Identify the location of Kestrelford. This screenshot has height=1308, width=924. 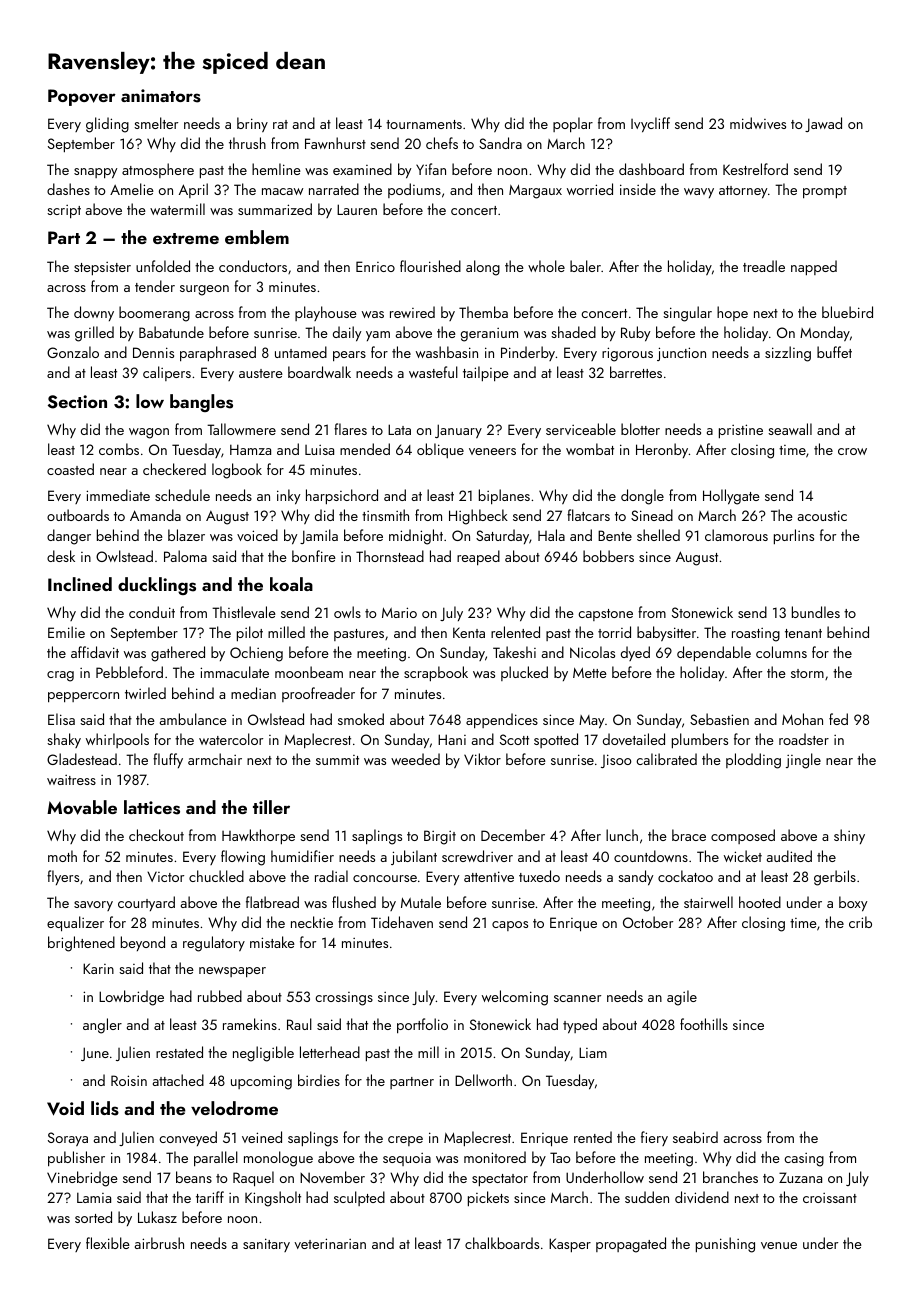
(755, 169).
